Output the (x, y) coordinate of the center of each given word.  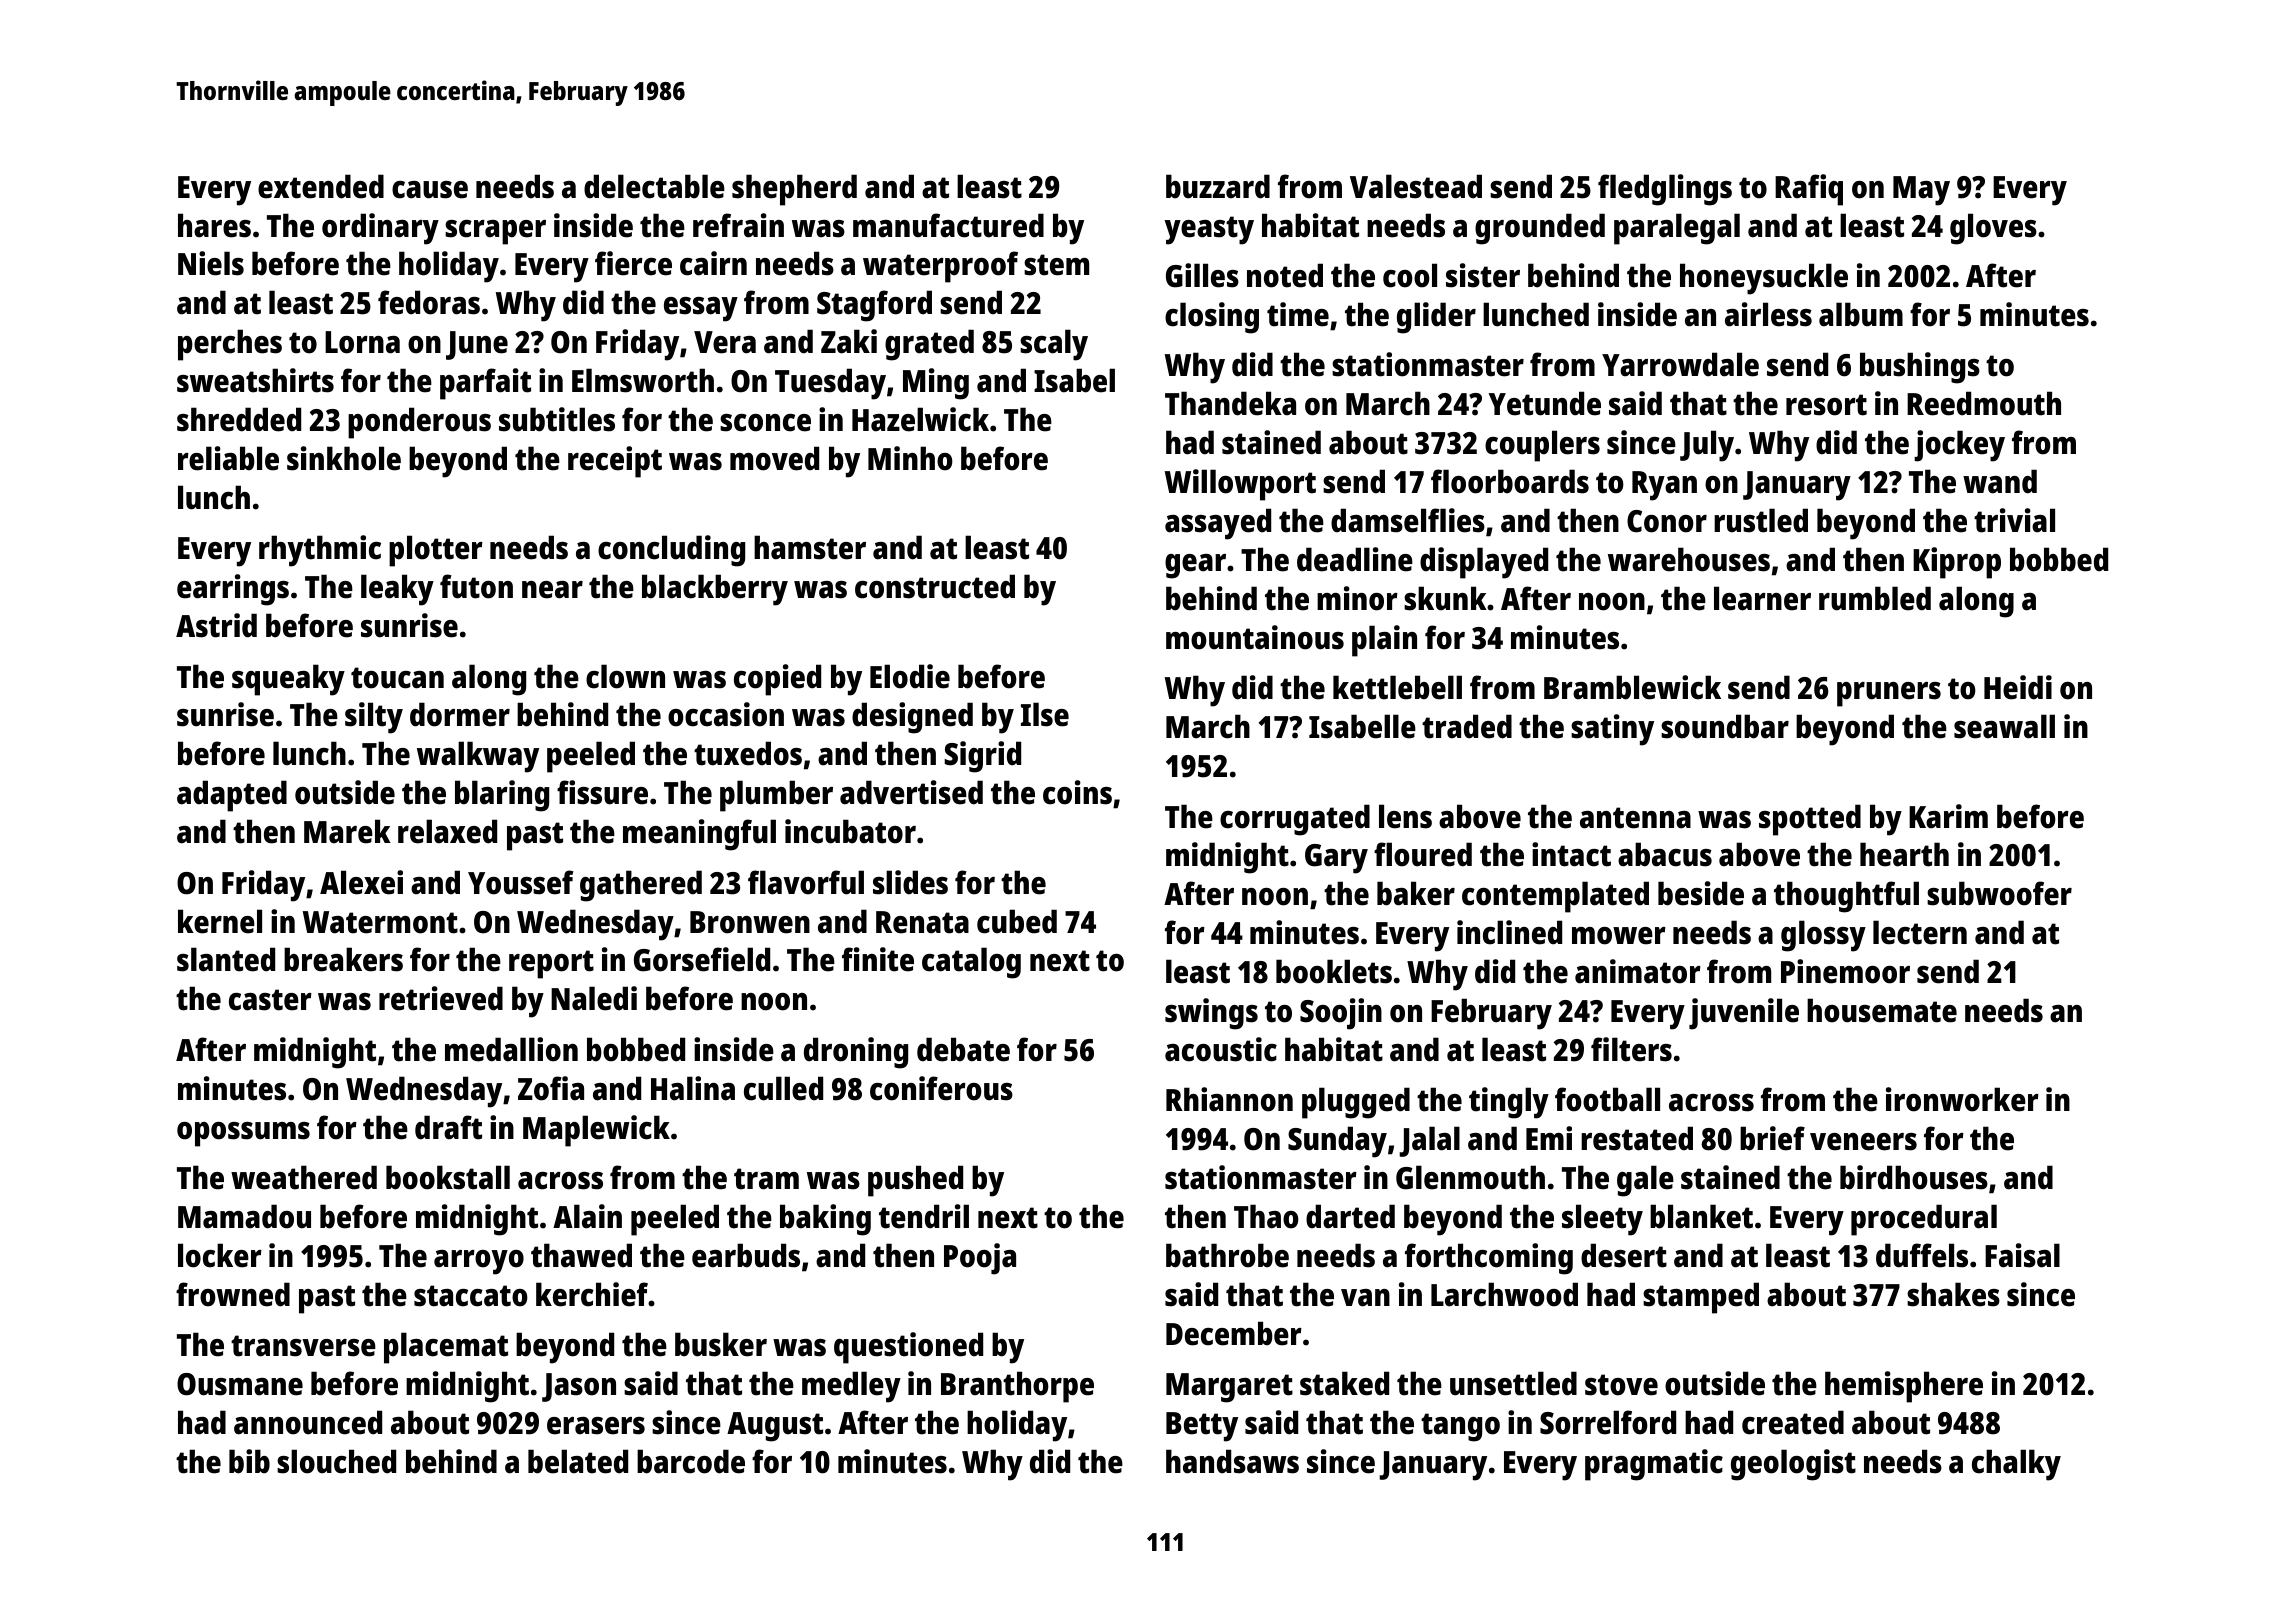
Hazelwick (920, 419)
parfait (485, 384)
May (1921, 191)
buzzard (1218, 186)
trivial (2014, 520)
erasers (596, 1426)
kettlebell (1397, 687)
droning (856, 1053)
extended (321, 186)
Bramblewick (1632, 687)
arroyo (479, 1262)
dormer (460, 714)
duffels (1922, 1255)
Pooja (980, 1259)
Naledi (594, 998)
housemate (1882, 1010)
